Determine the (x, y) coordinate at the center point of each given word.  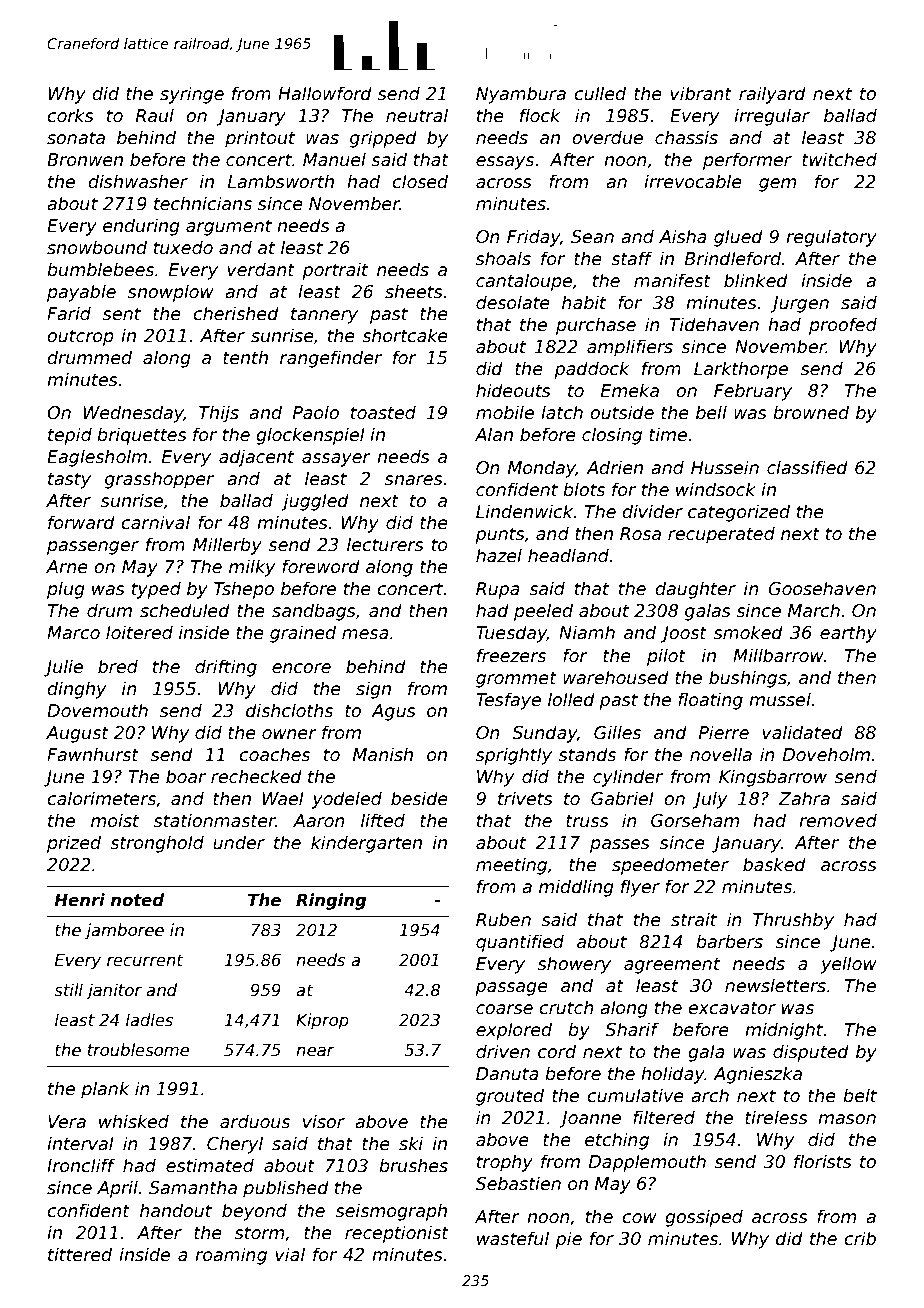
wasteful (513, 1238)
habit (584, 302)
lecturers (385, 544)
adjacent (256, 458)
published (286, 1189)
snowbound (97, 247)
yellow (848, 965)
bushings (748, 679)
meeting (511, 866)
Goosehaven (822, 588)
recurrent (145, 960)
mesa (365, 634)
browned (811, 412)
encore (301, 668)
